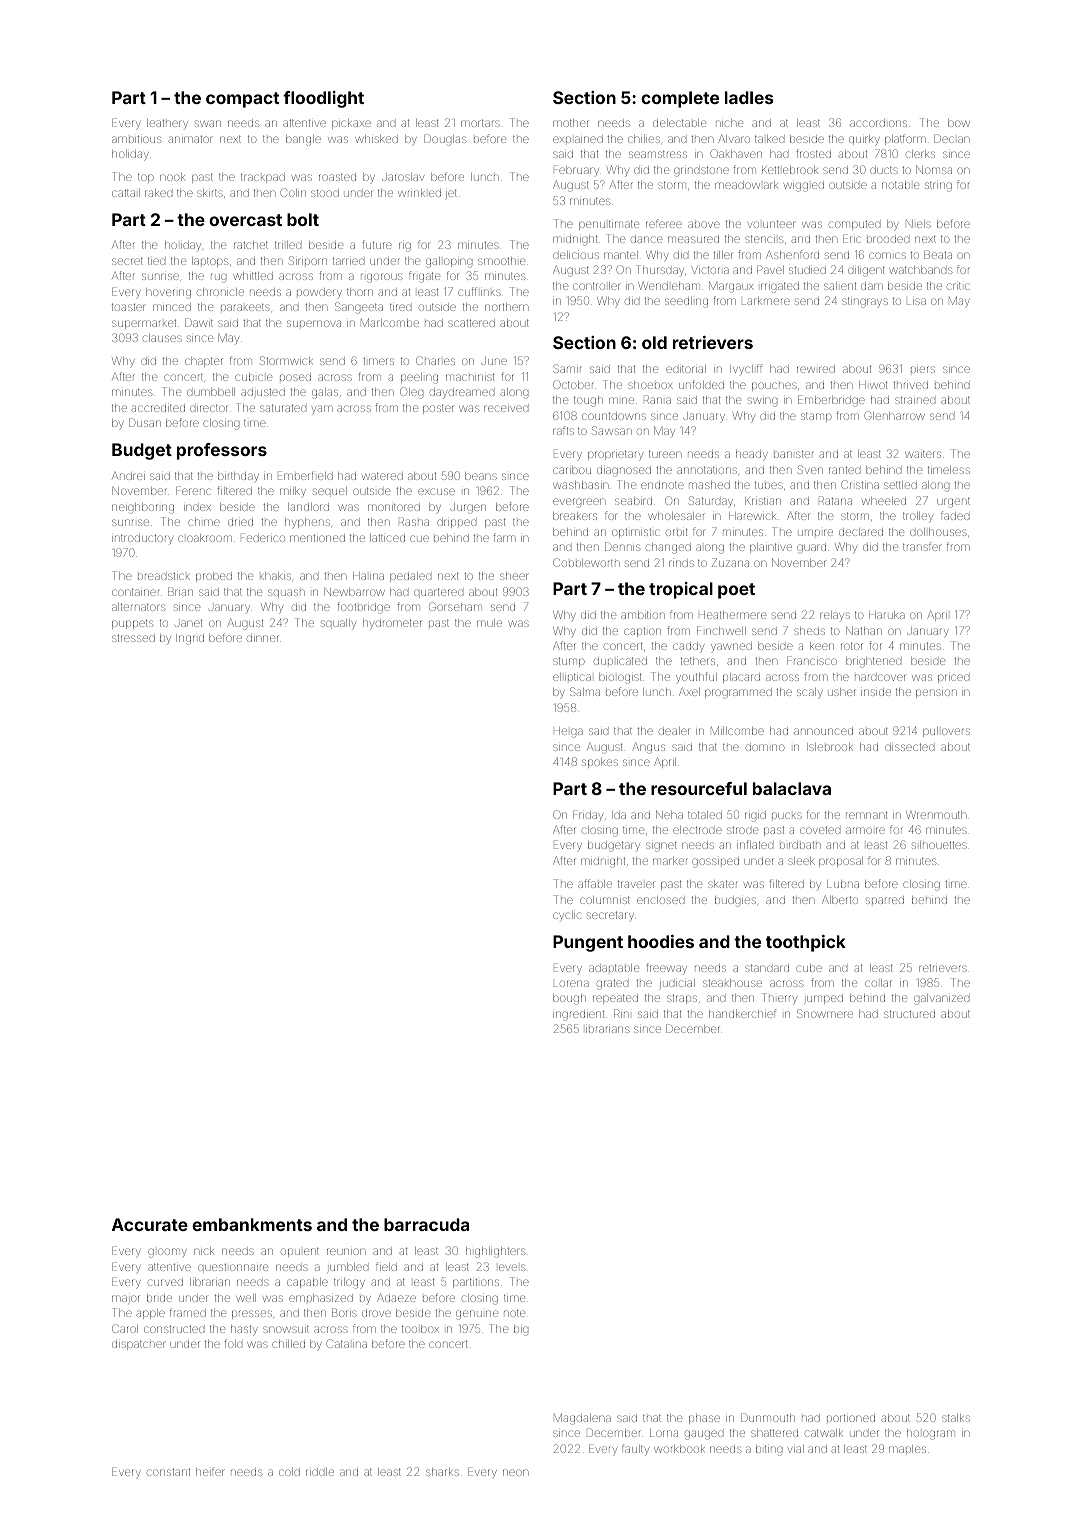  What do you see at coordinates (307, 1283) in the document?
I see `capable` at bounding box center [307, 1283].
